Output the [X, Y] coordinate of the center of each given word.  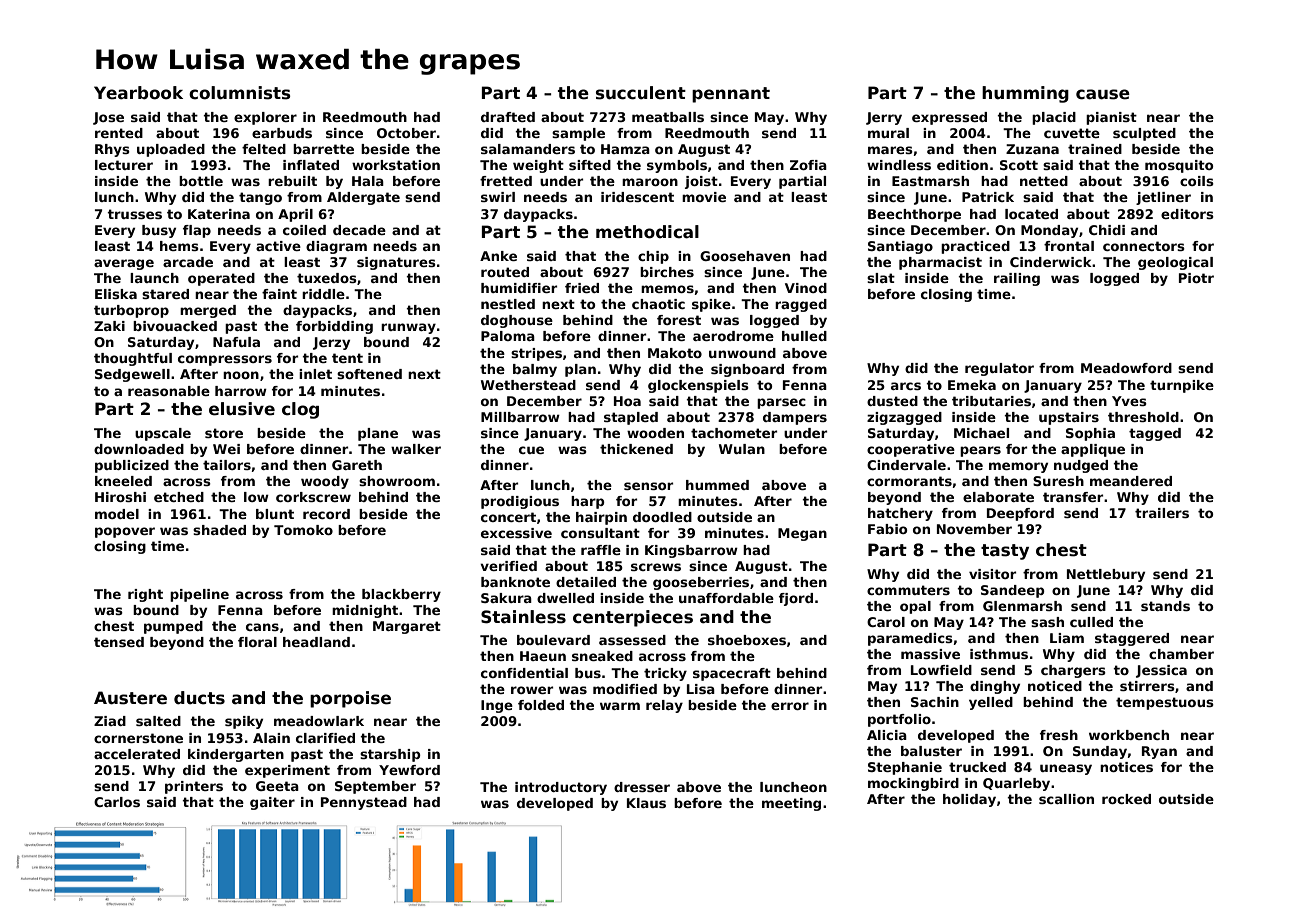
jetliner [1163, 198]
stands [1165, 606]
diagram [336, 247]
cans [262, 627]
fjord [796, 599]
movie [704, 197]
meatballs [668, 117]
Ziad [110, 721]
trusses [134, 214]
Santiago [900, 247]
